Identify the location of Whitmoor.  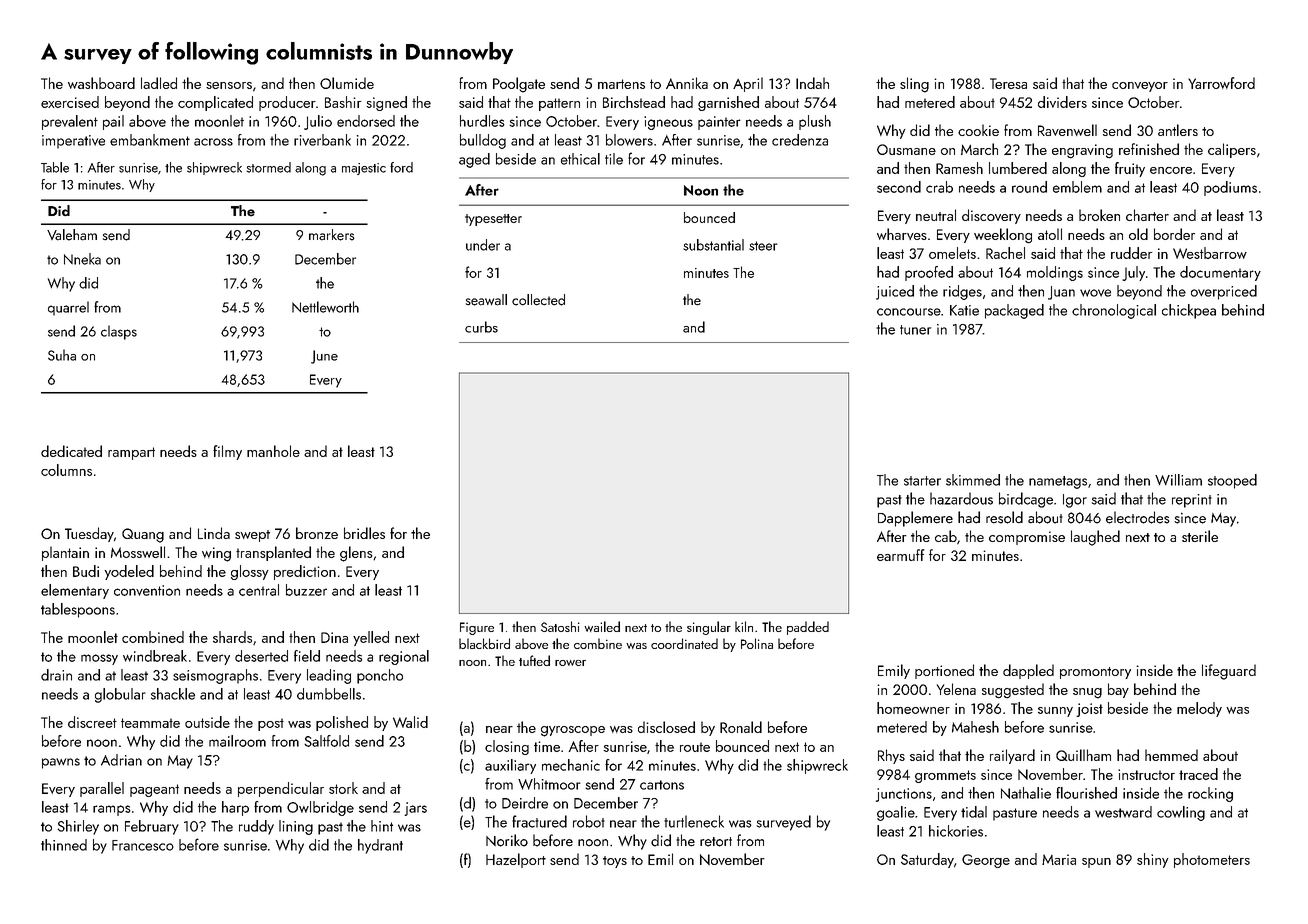
(549, 784).
